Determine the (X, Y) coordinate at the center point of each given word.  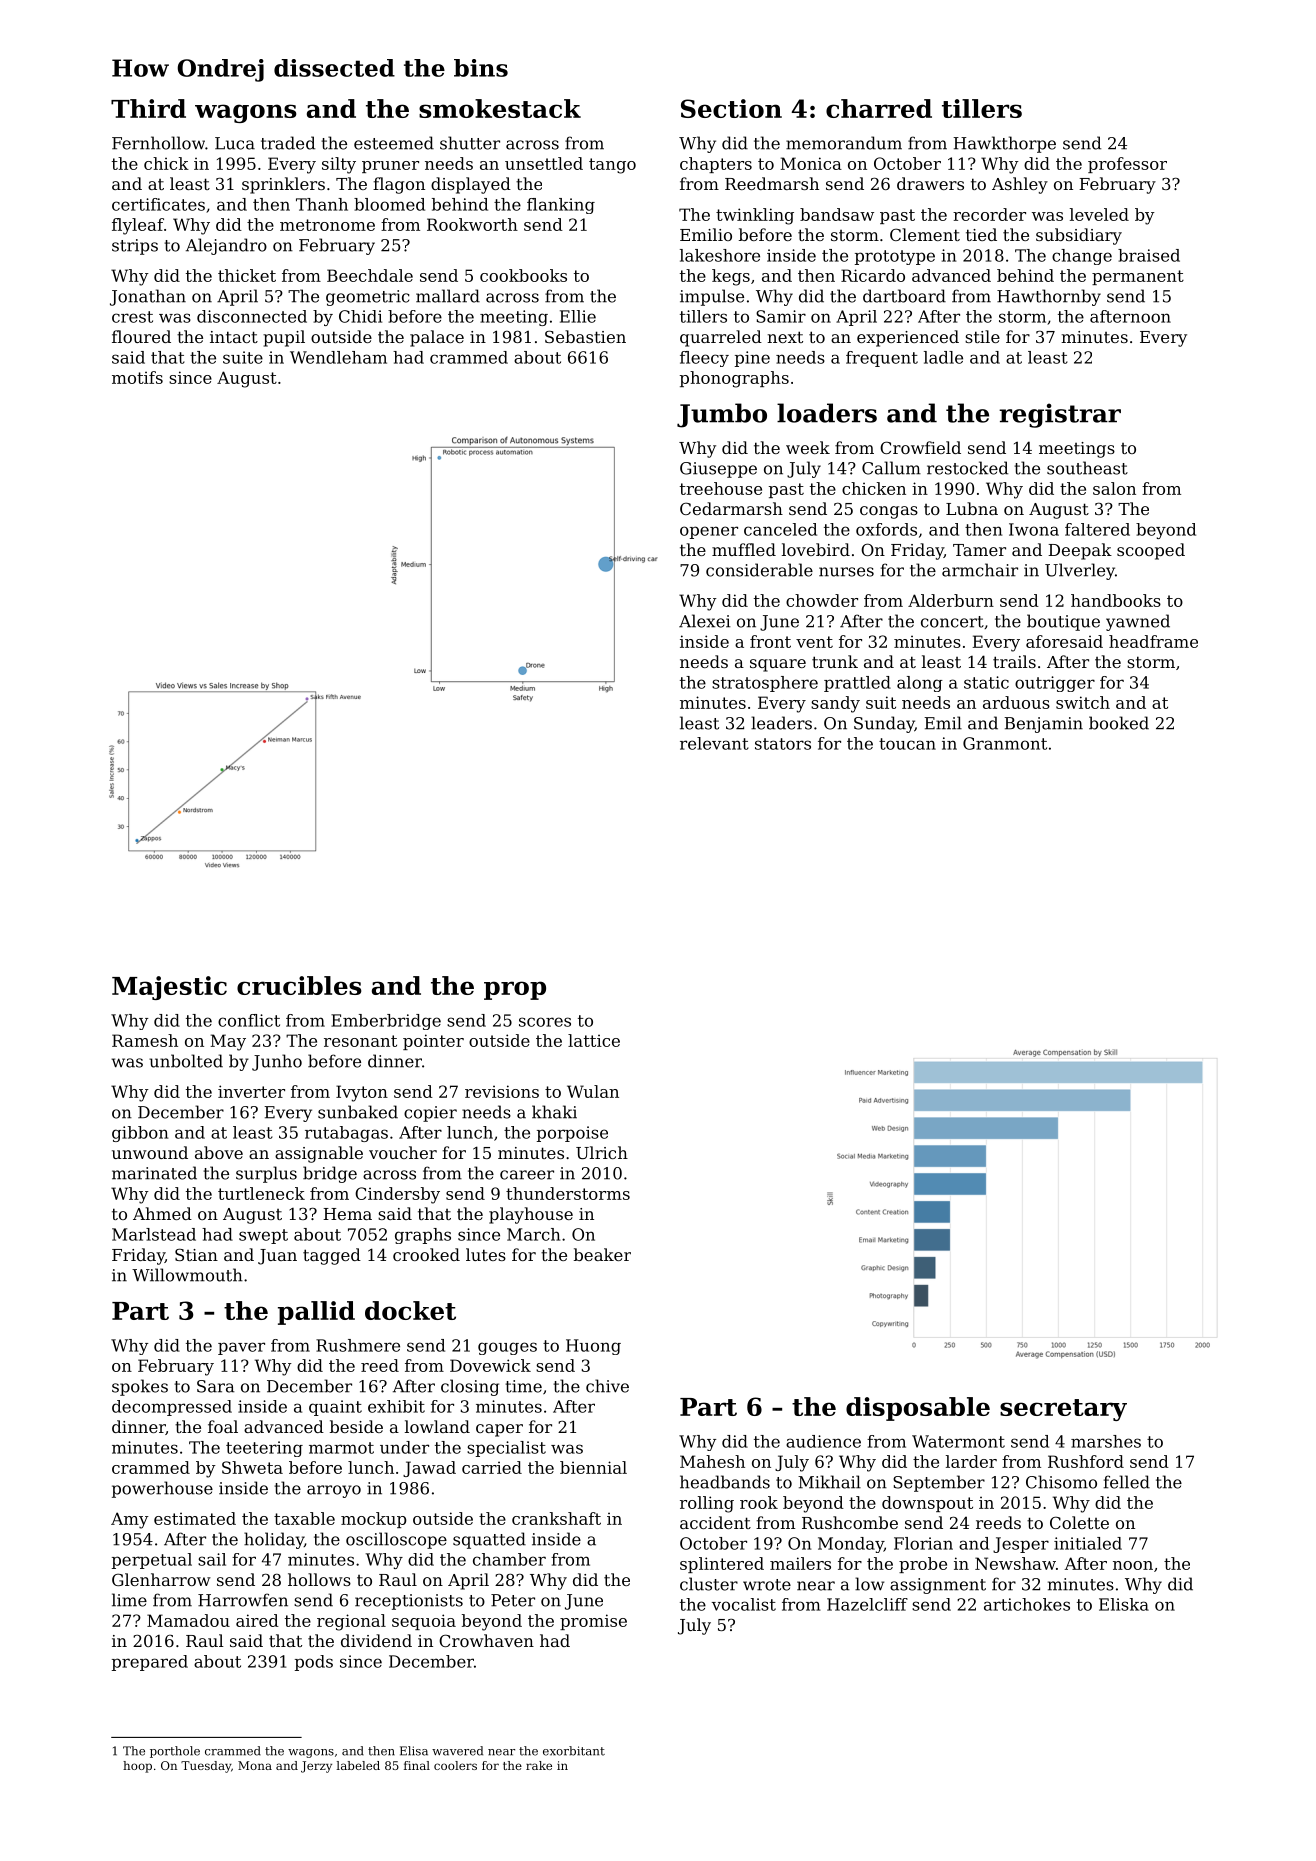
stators (783, 744)
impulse (712, 297)
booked (1119, 723)
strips (135, 247)
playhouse (531, 1215)
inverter (251, 1091)
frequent (882, 359)
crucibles (299, 985)
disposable (918, 1409)
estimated (195, 1518)
